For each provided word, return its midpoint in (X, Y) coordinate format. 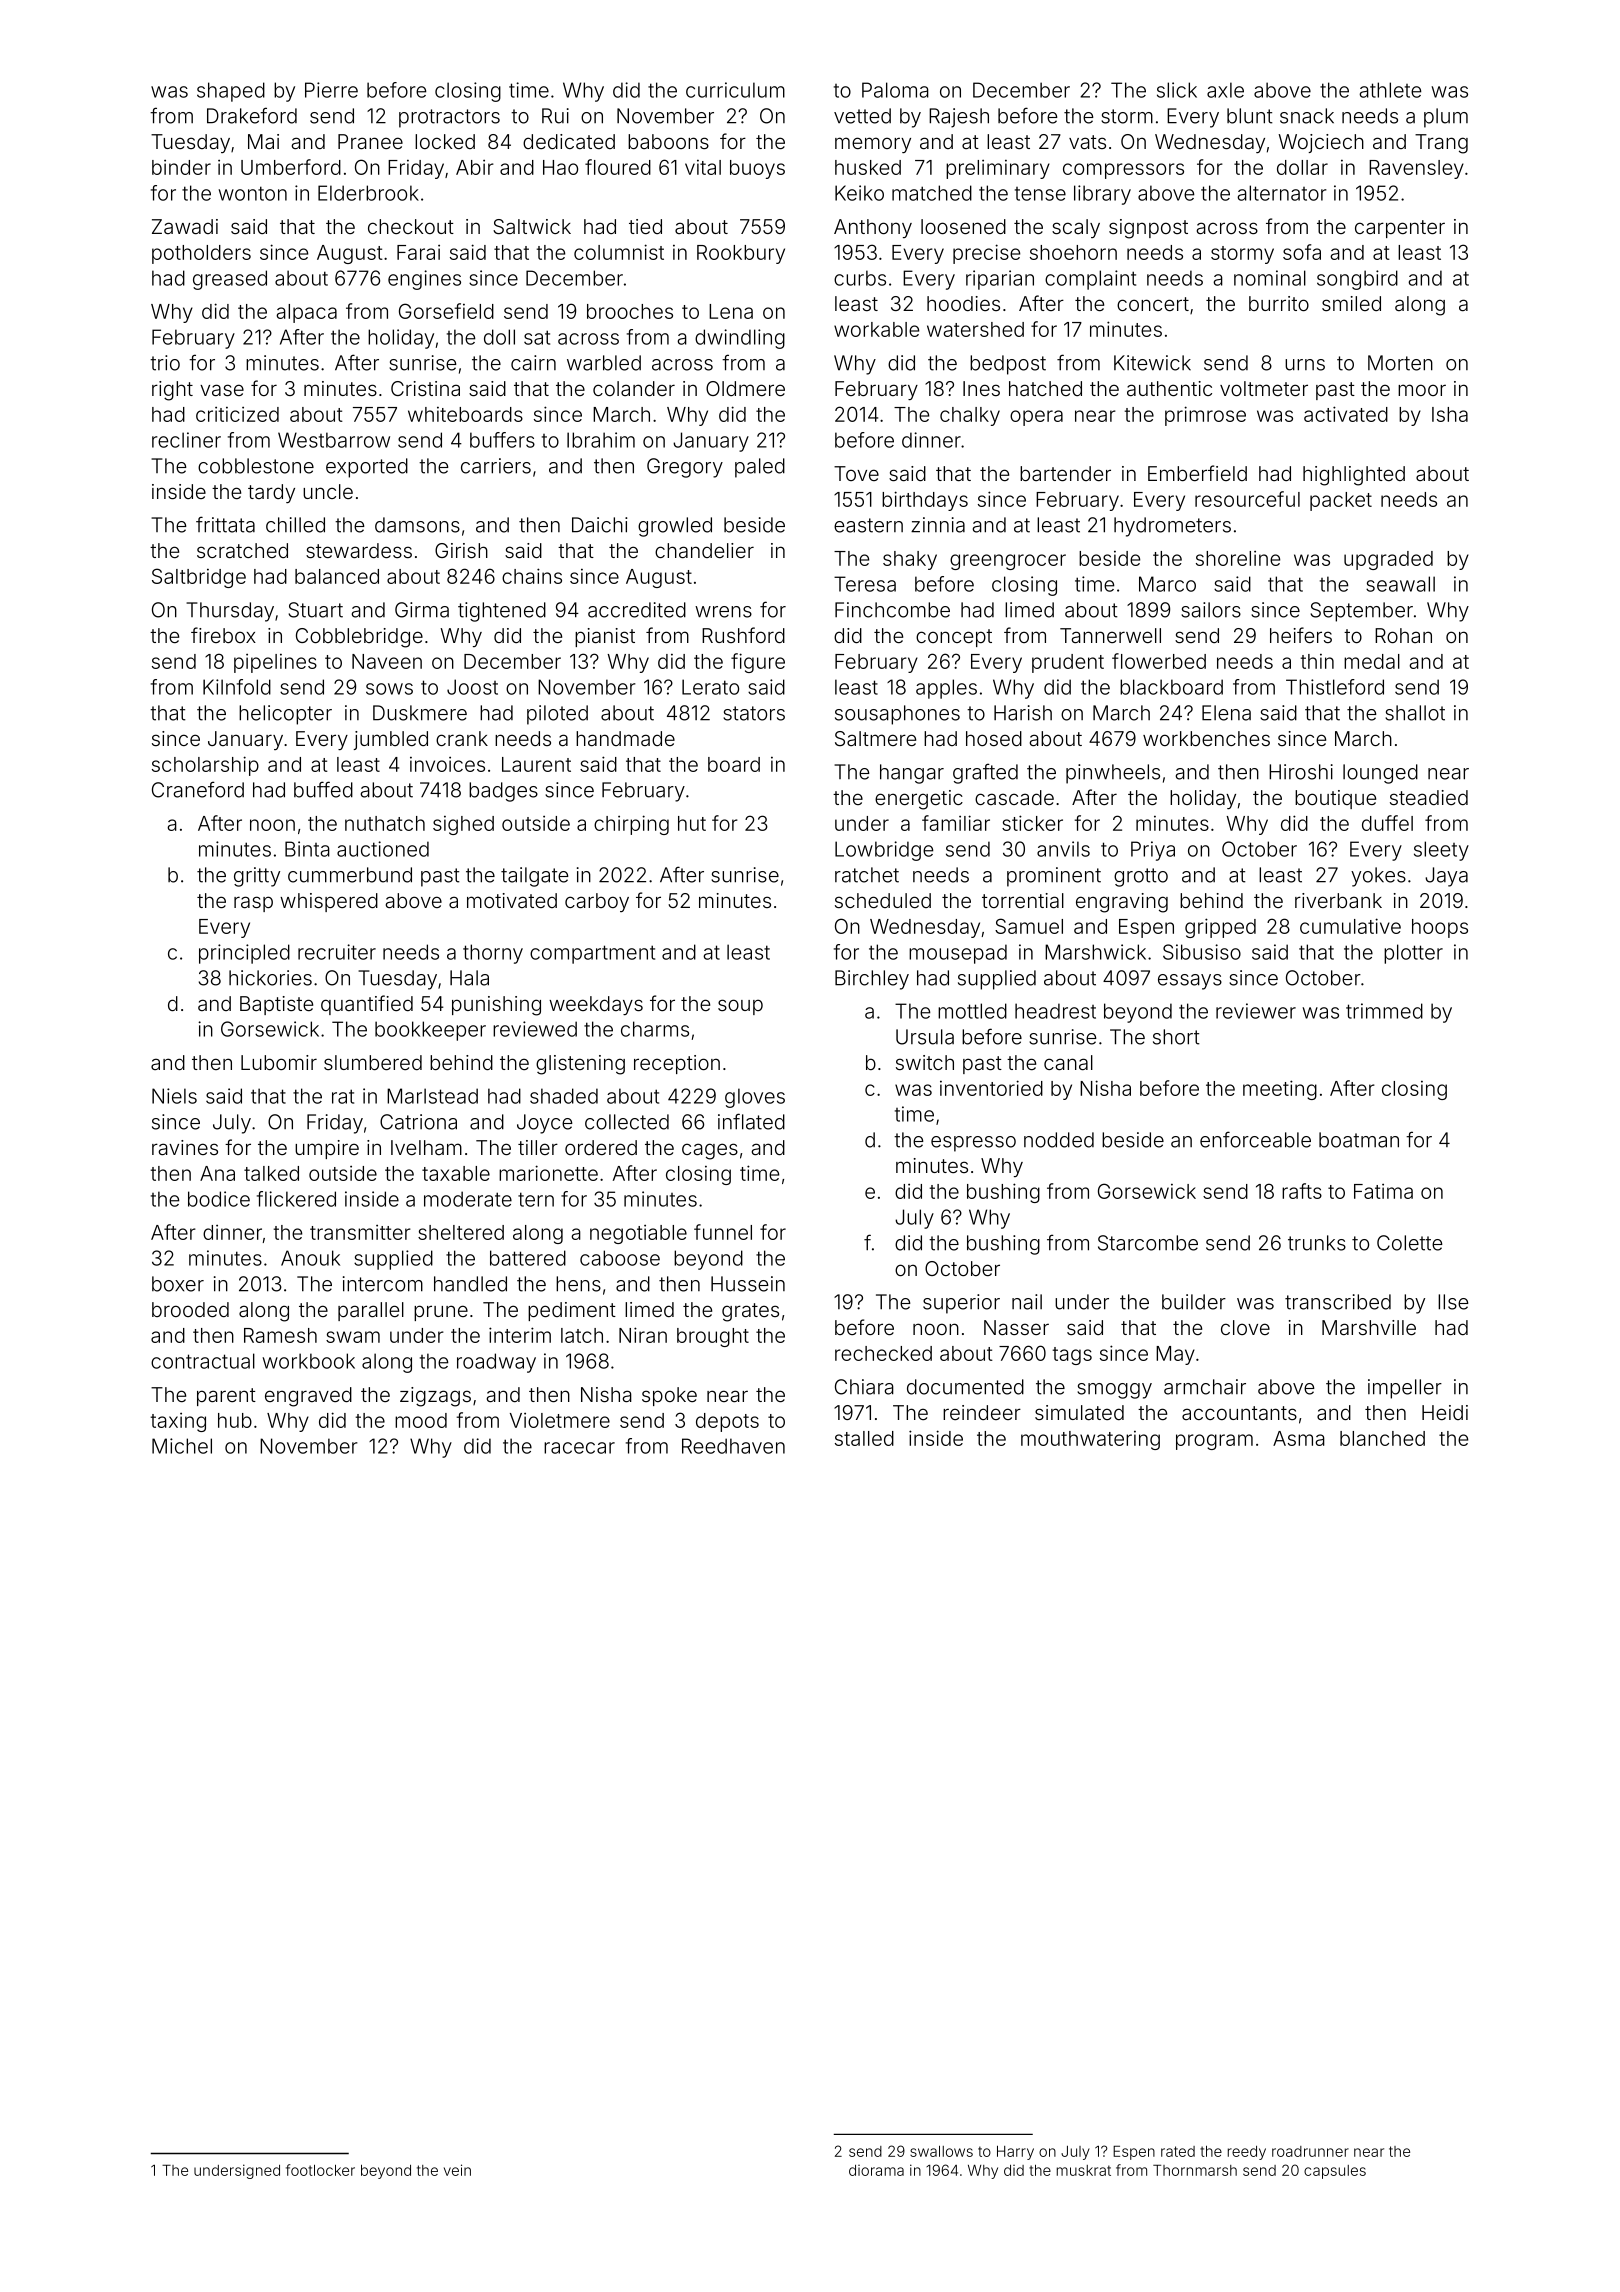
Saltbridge (199, 578)
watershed (975, 329)
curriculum (735, 90)
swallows (941, 2151)
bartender (1065, 473)
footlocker (320, 2170)
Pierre (331, 90)
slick (1177, 90)
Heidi (1445, 1412)
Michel (182, 1446)
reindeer (982, 1412)
